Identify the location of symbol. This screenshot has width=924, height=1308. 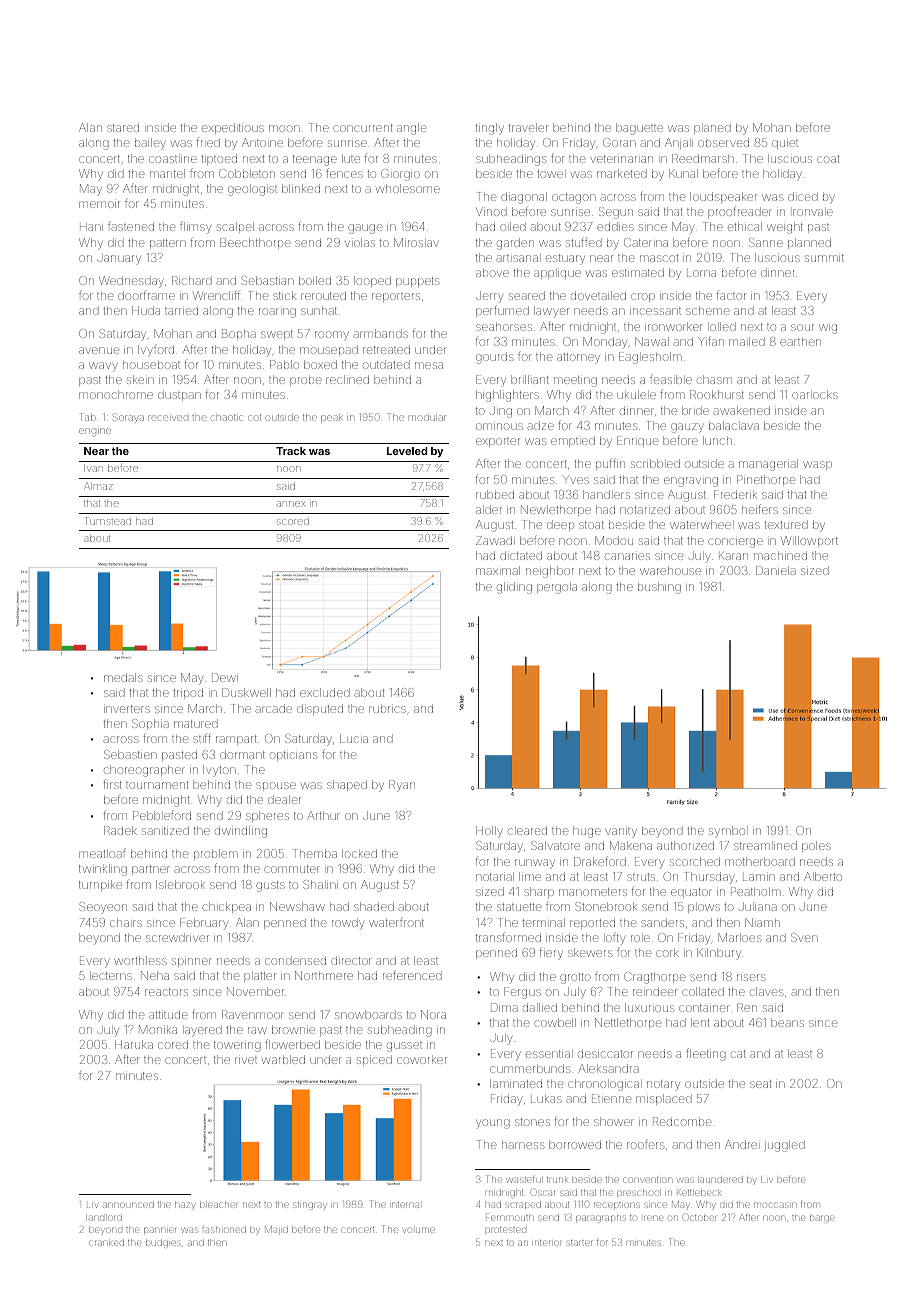
(727, 832).
